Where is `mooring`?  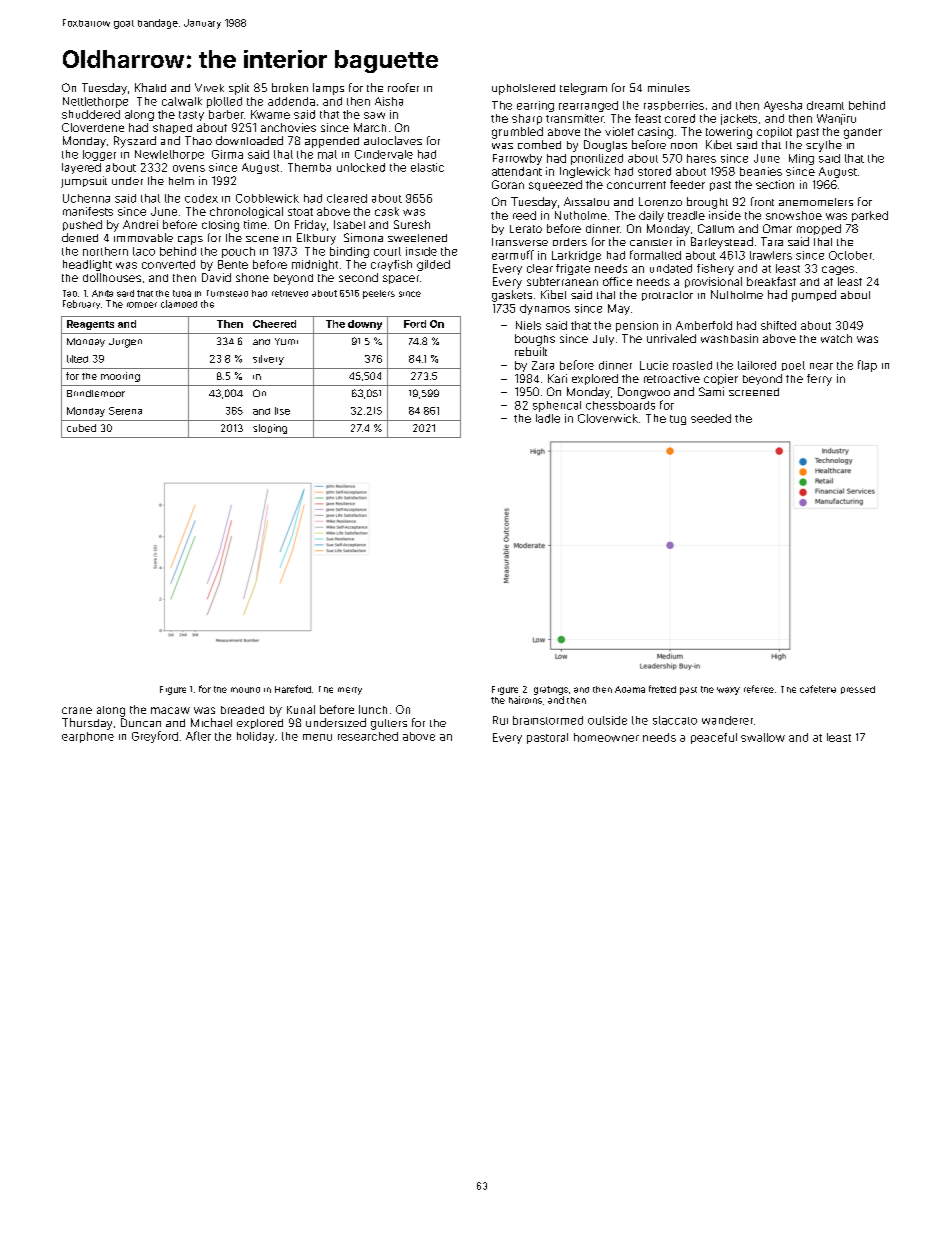 mooring is located at coordinates (120, 377).
